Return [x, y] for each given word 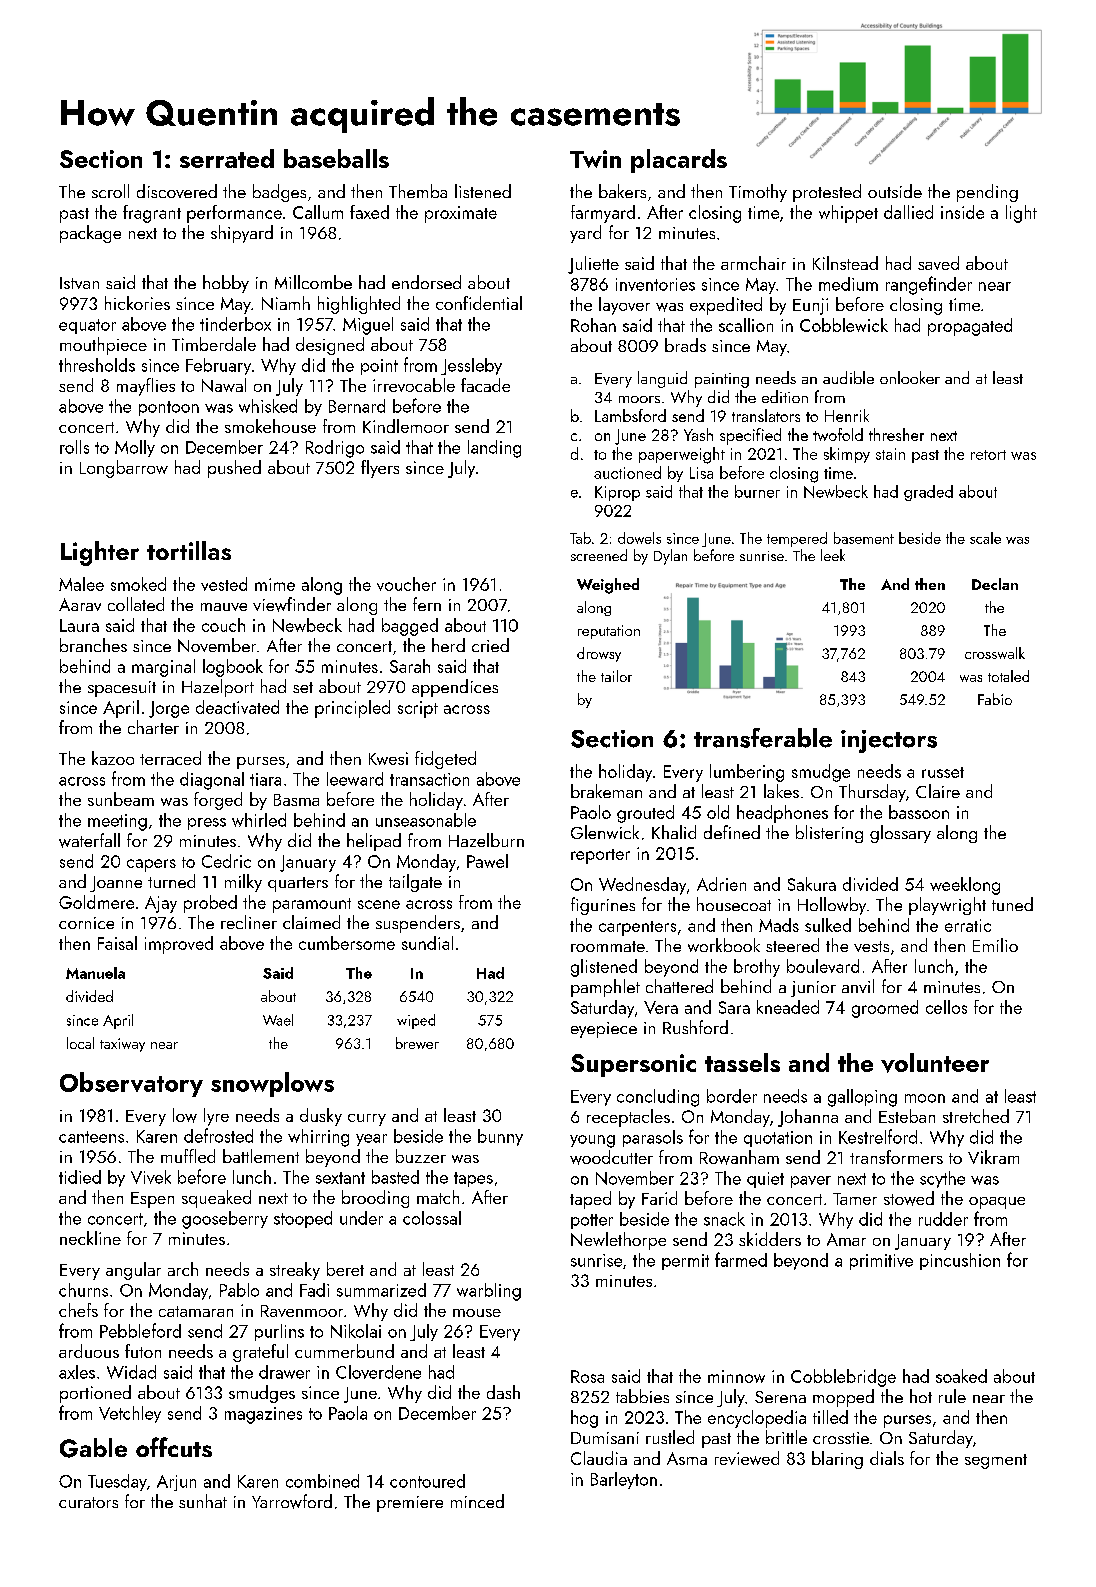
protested [827, 193]
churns [83, 1290]
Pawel [487, 861]
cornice [86, 923]
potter [592, 1221]
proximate [461, 214]
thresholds [97, 365]
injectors [889, 741]
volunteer [935, 1063]
